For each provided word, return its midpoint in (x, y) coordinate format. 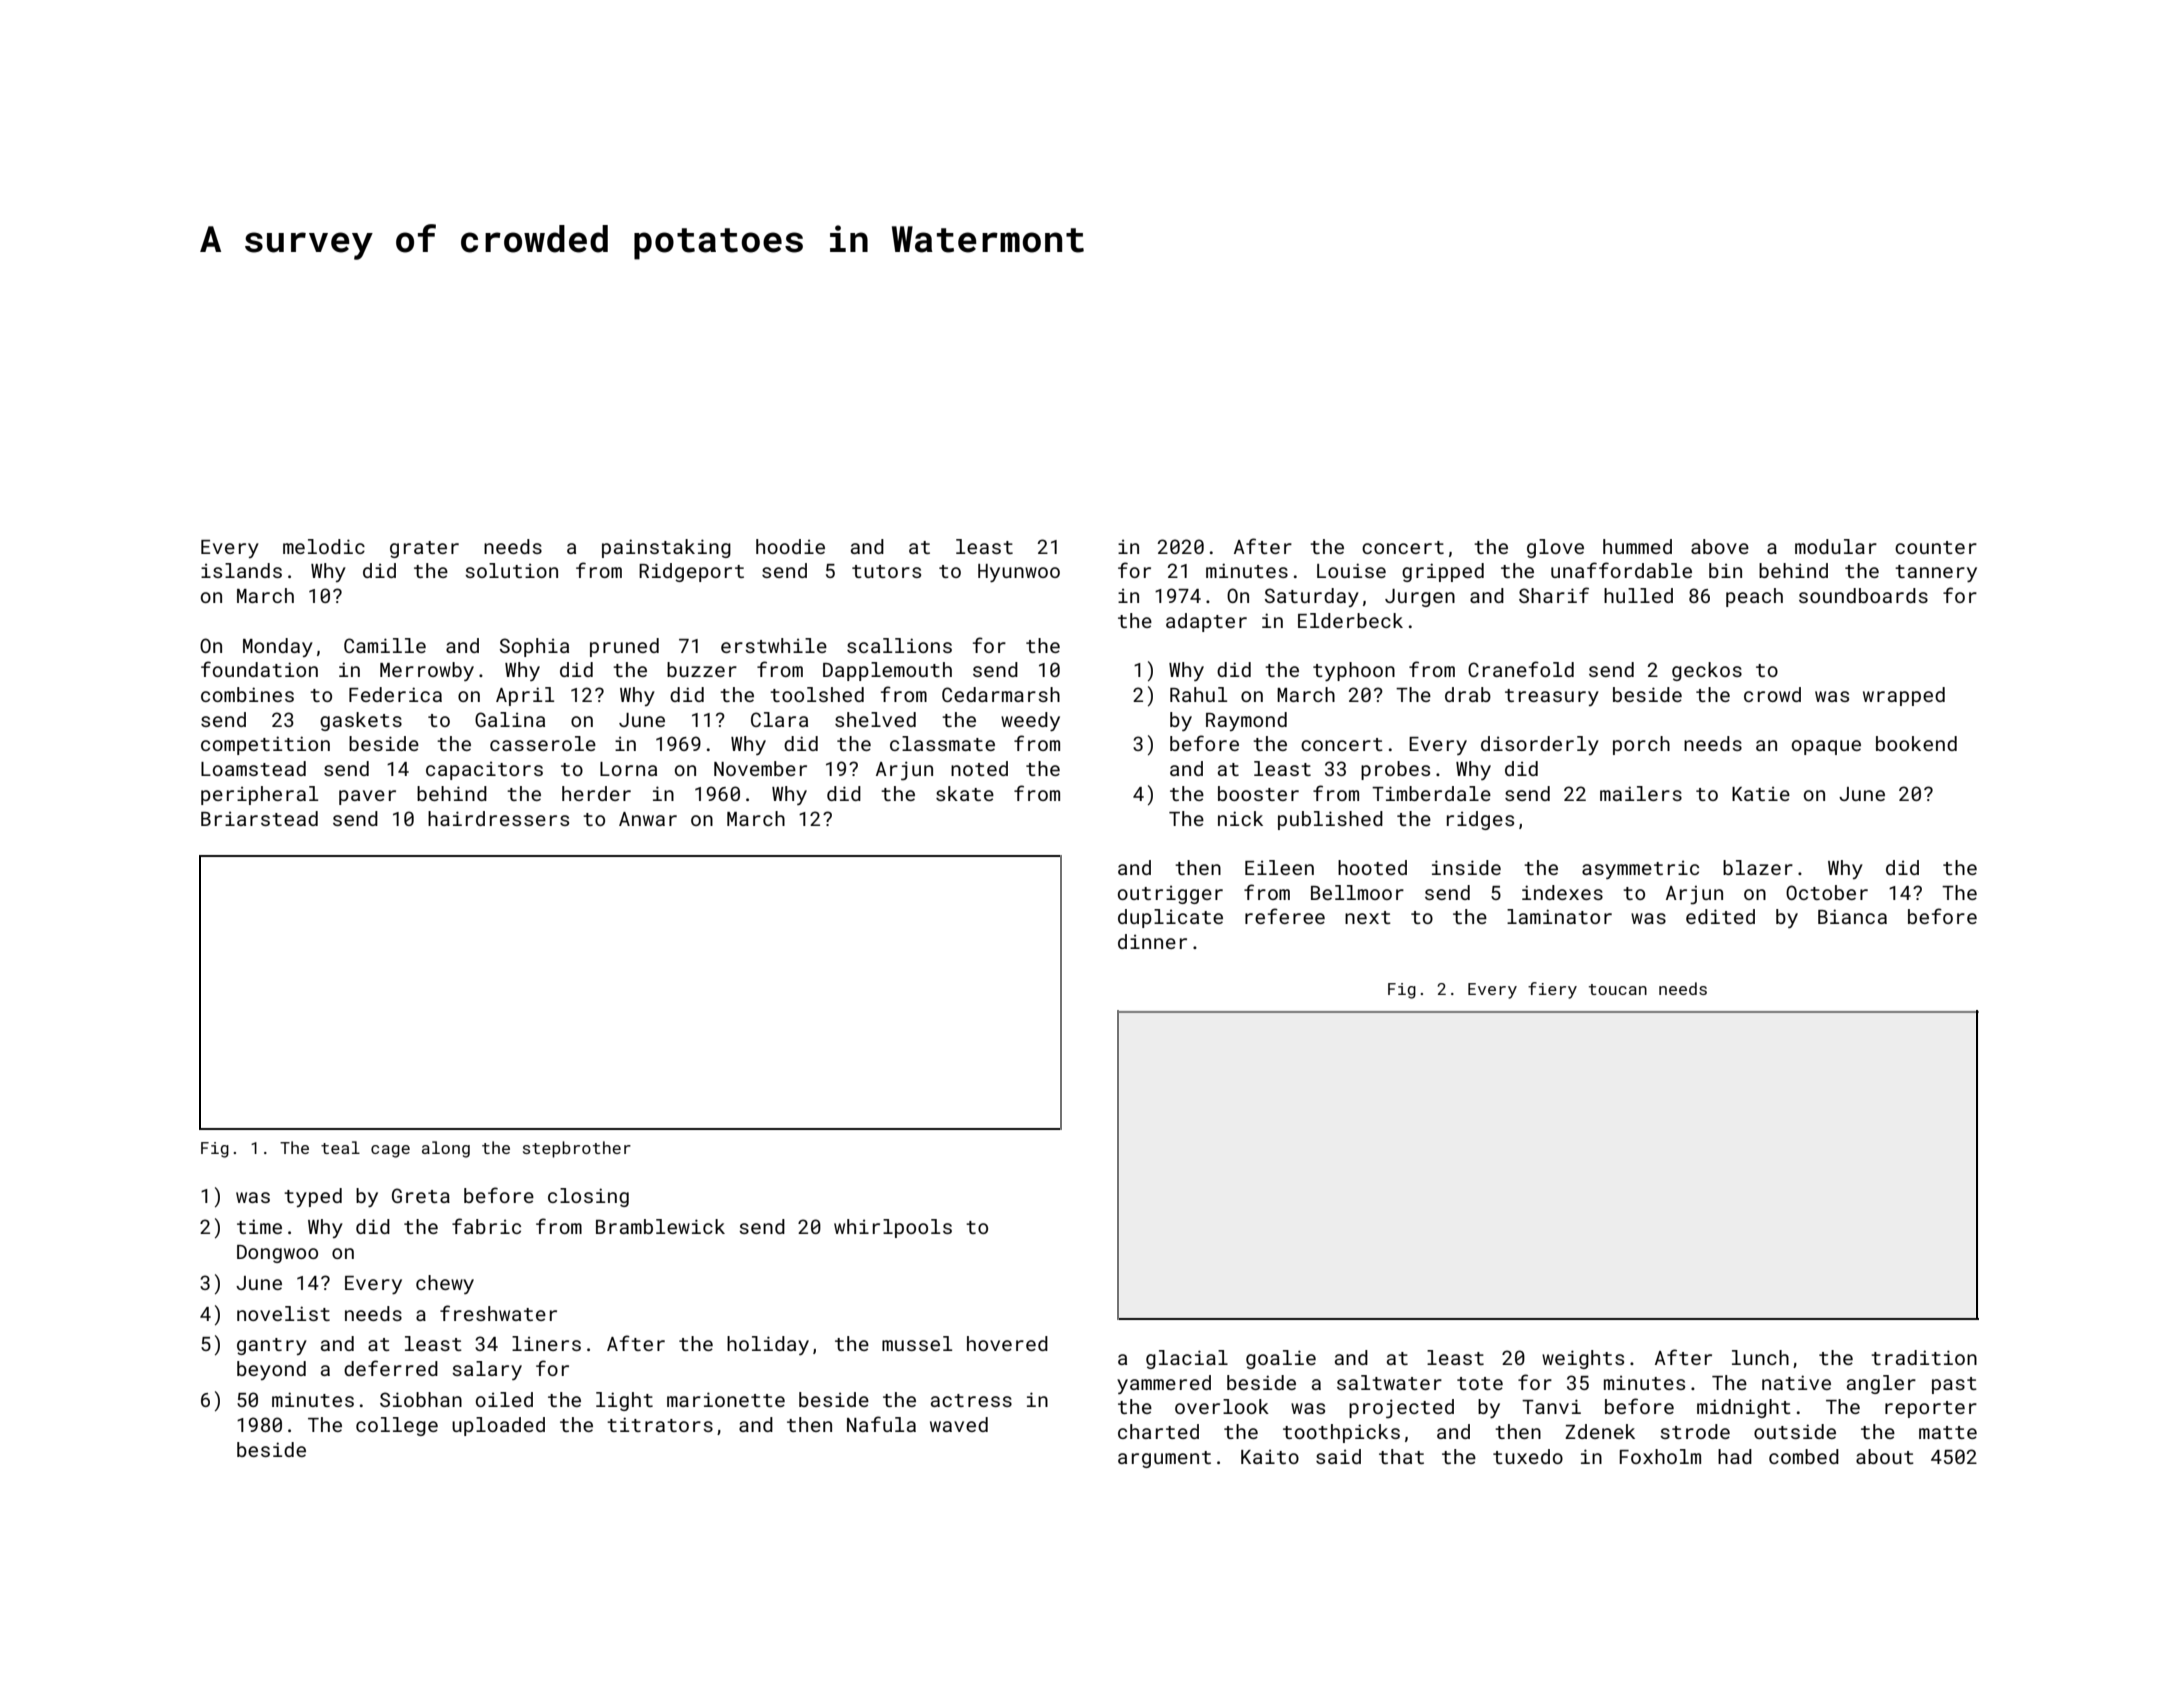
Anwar (648, 819)
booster (1258, 793)
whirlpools (893, 1228)
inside (1466, 867)
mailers (1641, 793)
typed (313, 1197)
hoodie (790, 546)
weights (1583, 1359)
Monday (278, 647)
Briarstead (259, 818)
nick (1240, 818)
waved (959, 1424)
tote (1480, 1383)
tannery (1936, 573)
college (397, 1426)
